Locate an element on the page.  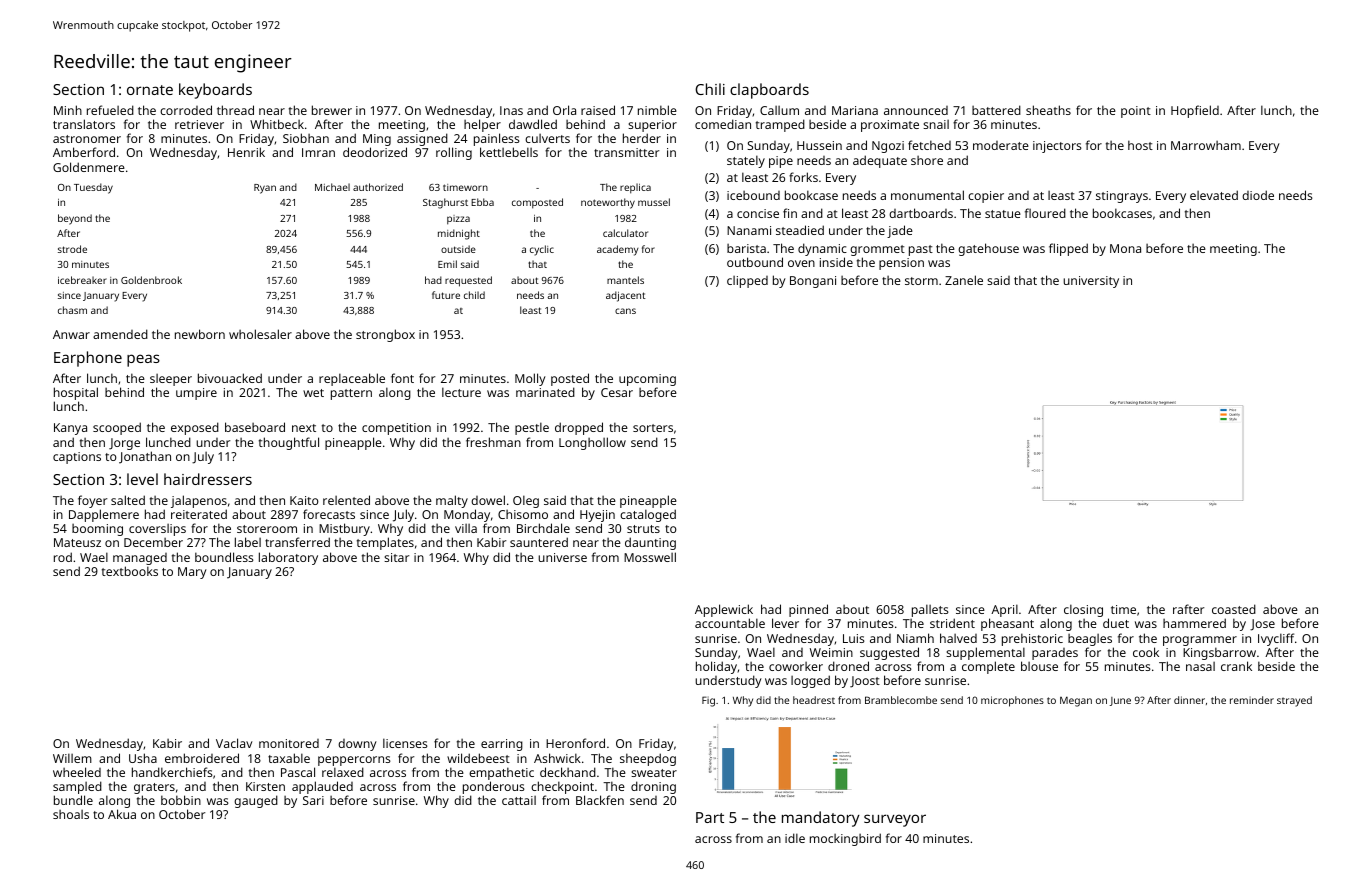
coasted is located at coordinates (1234, 609).
